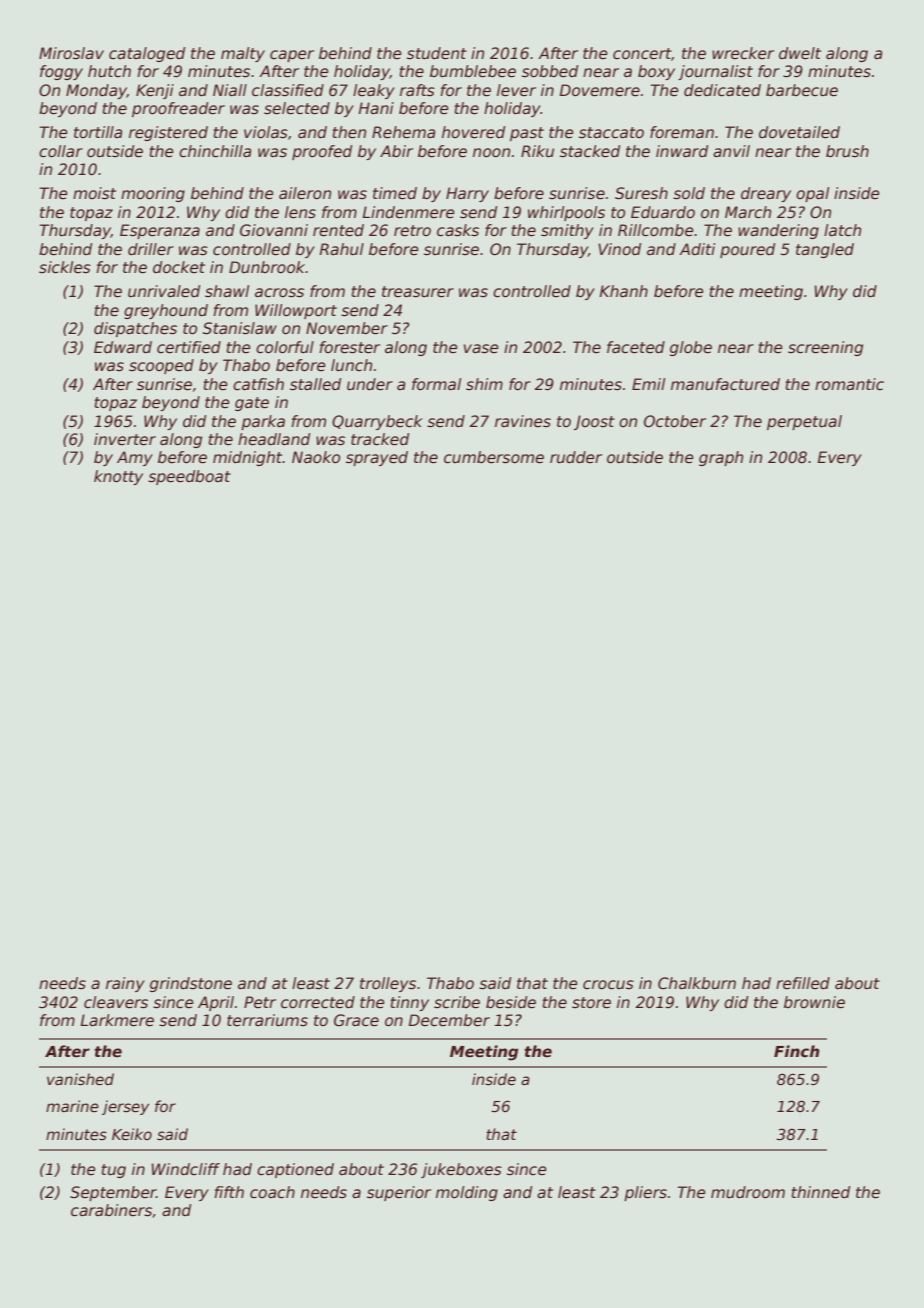 This page has width=924, height=1308. Describe the element at coordinates (118, 477) in the page. I see `knotty` at that location.
